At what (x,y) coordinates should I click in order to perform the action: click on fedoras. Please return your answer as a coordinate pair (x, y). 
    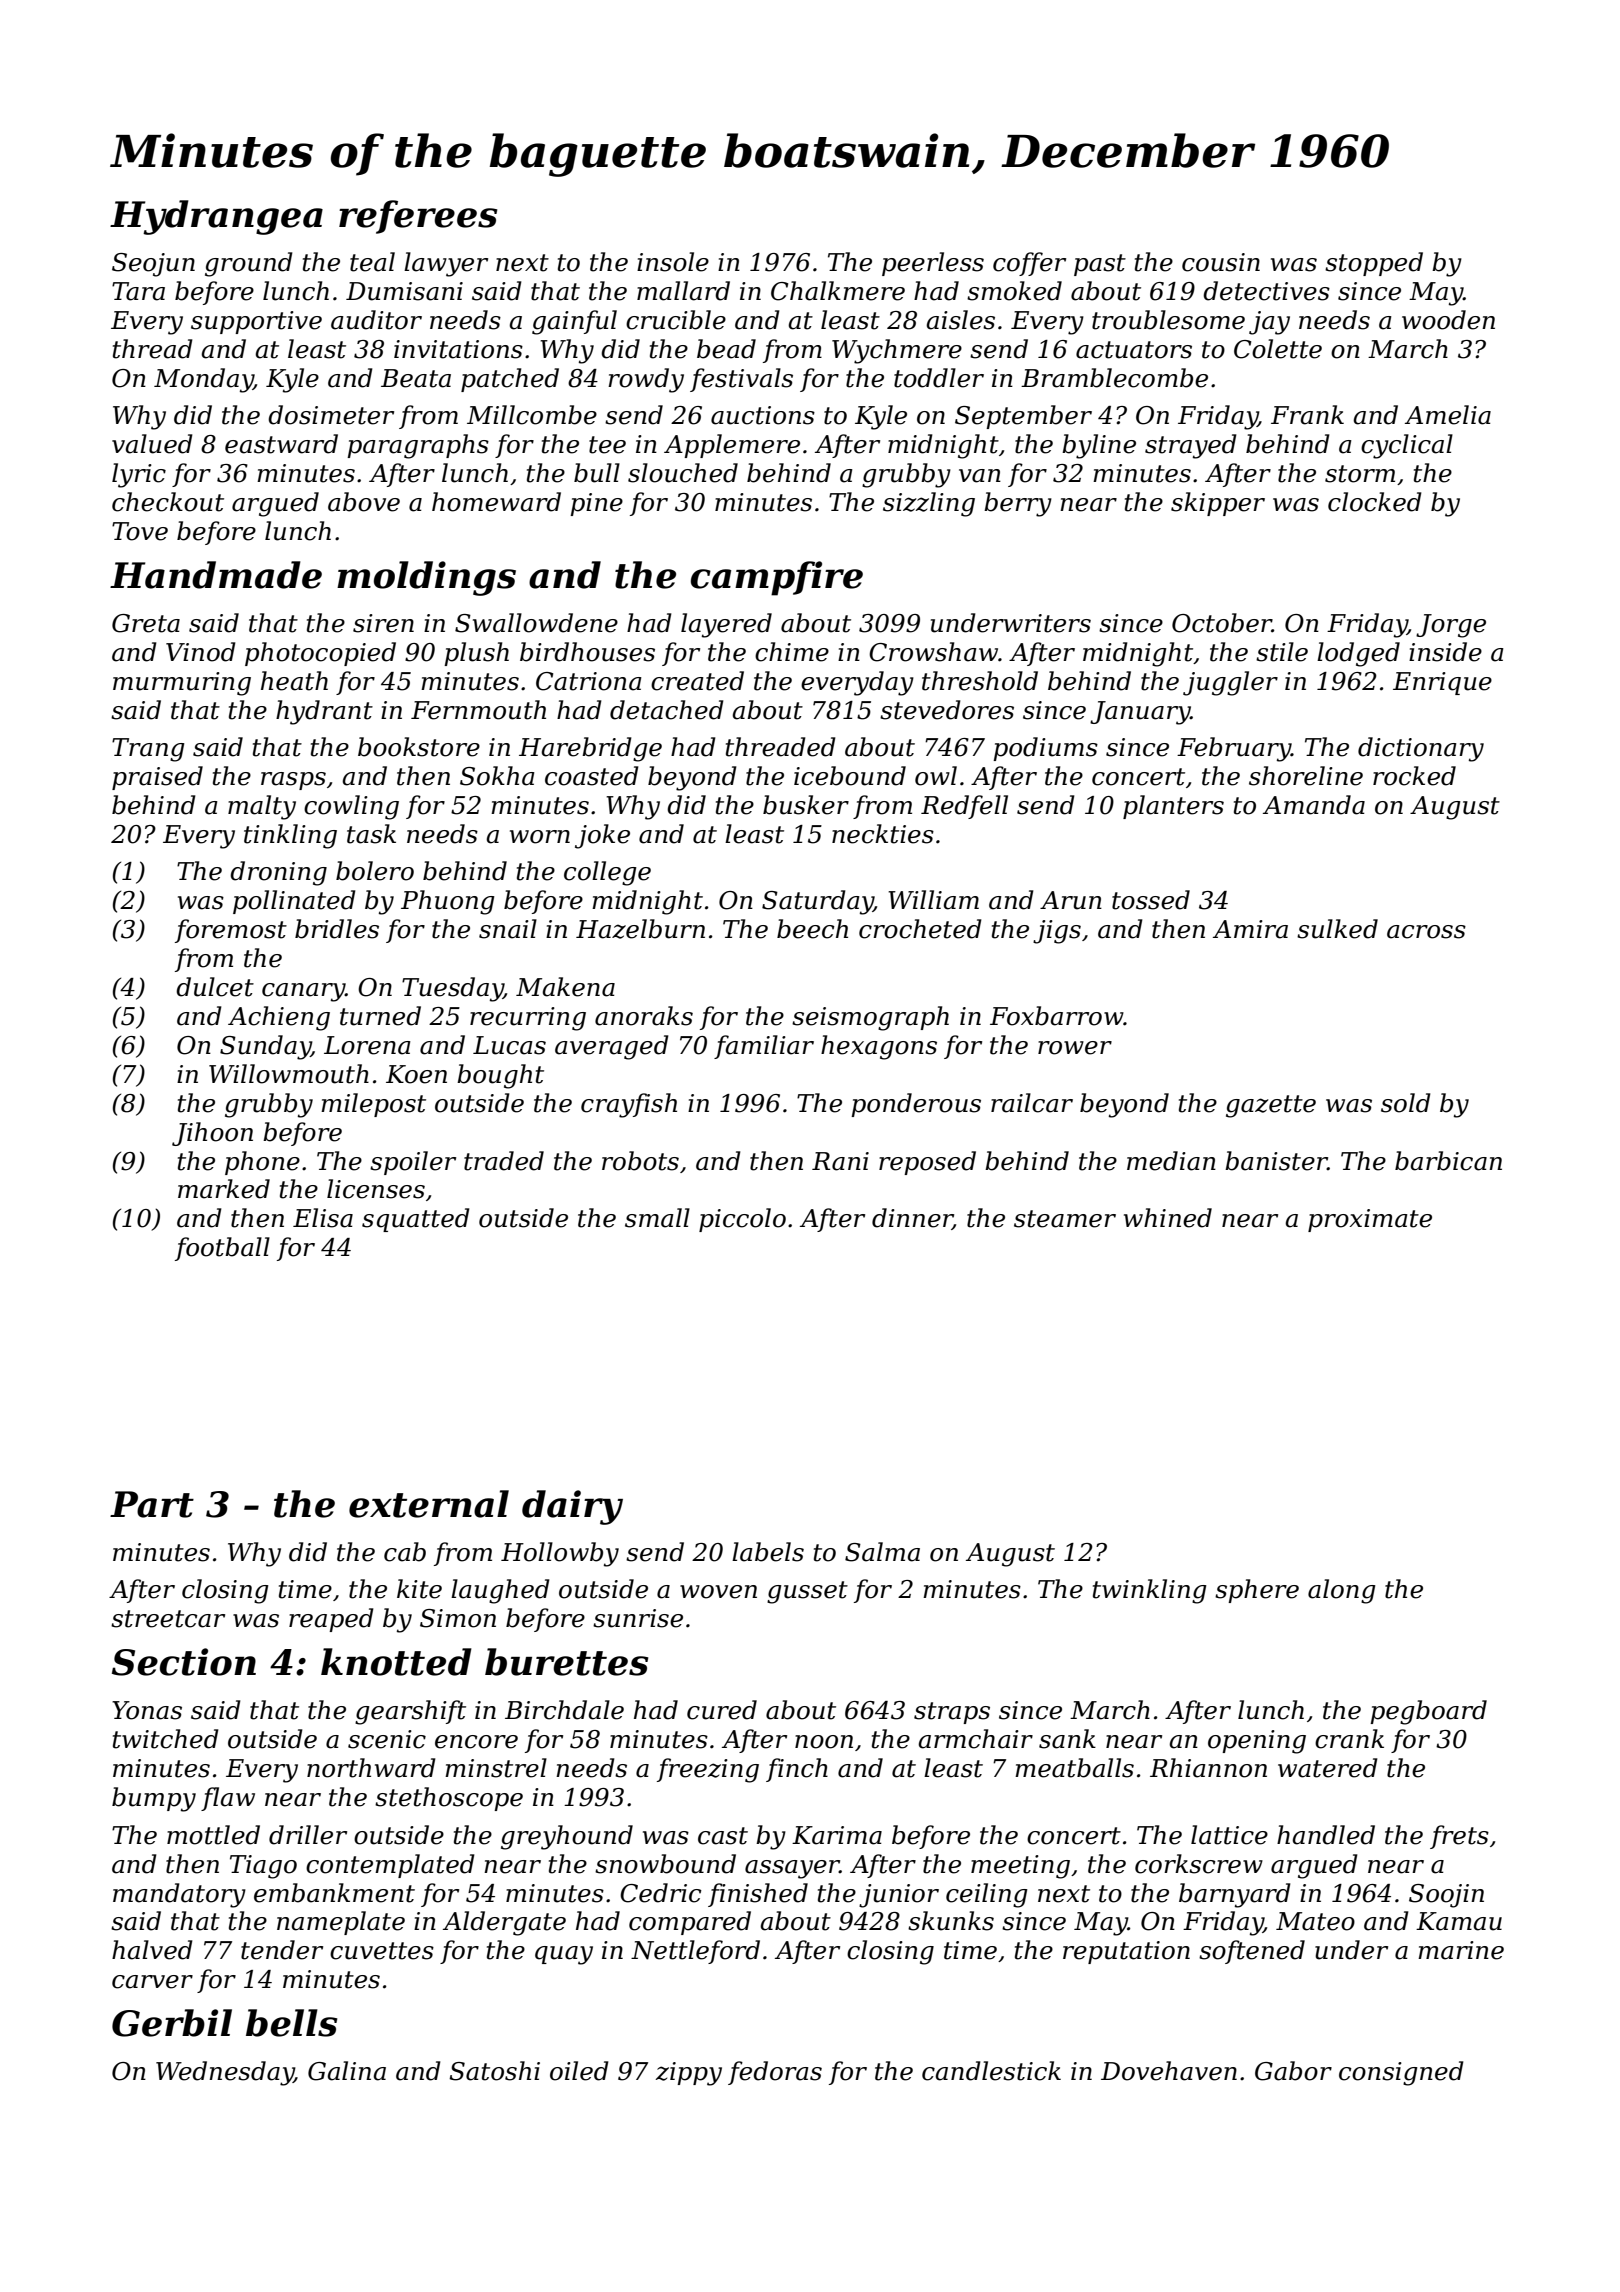
    Looking at the image, I should click on (775, 2073).
